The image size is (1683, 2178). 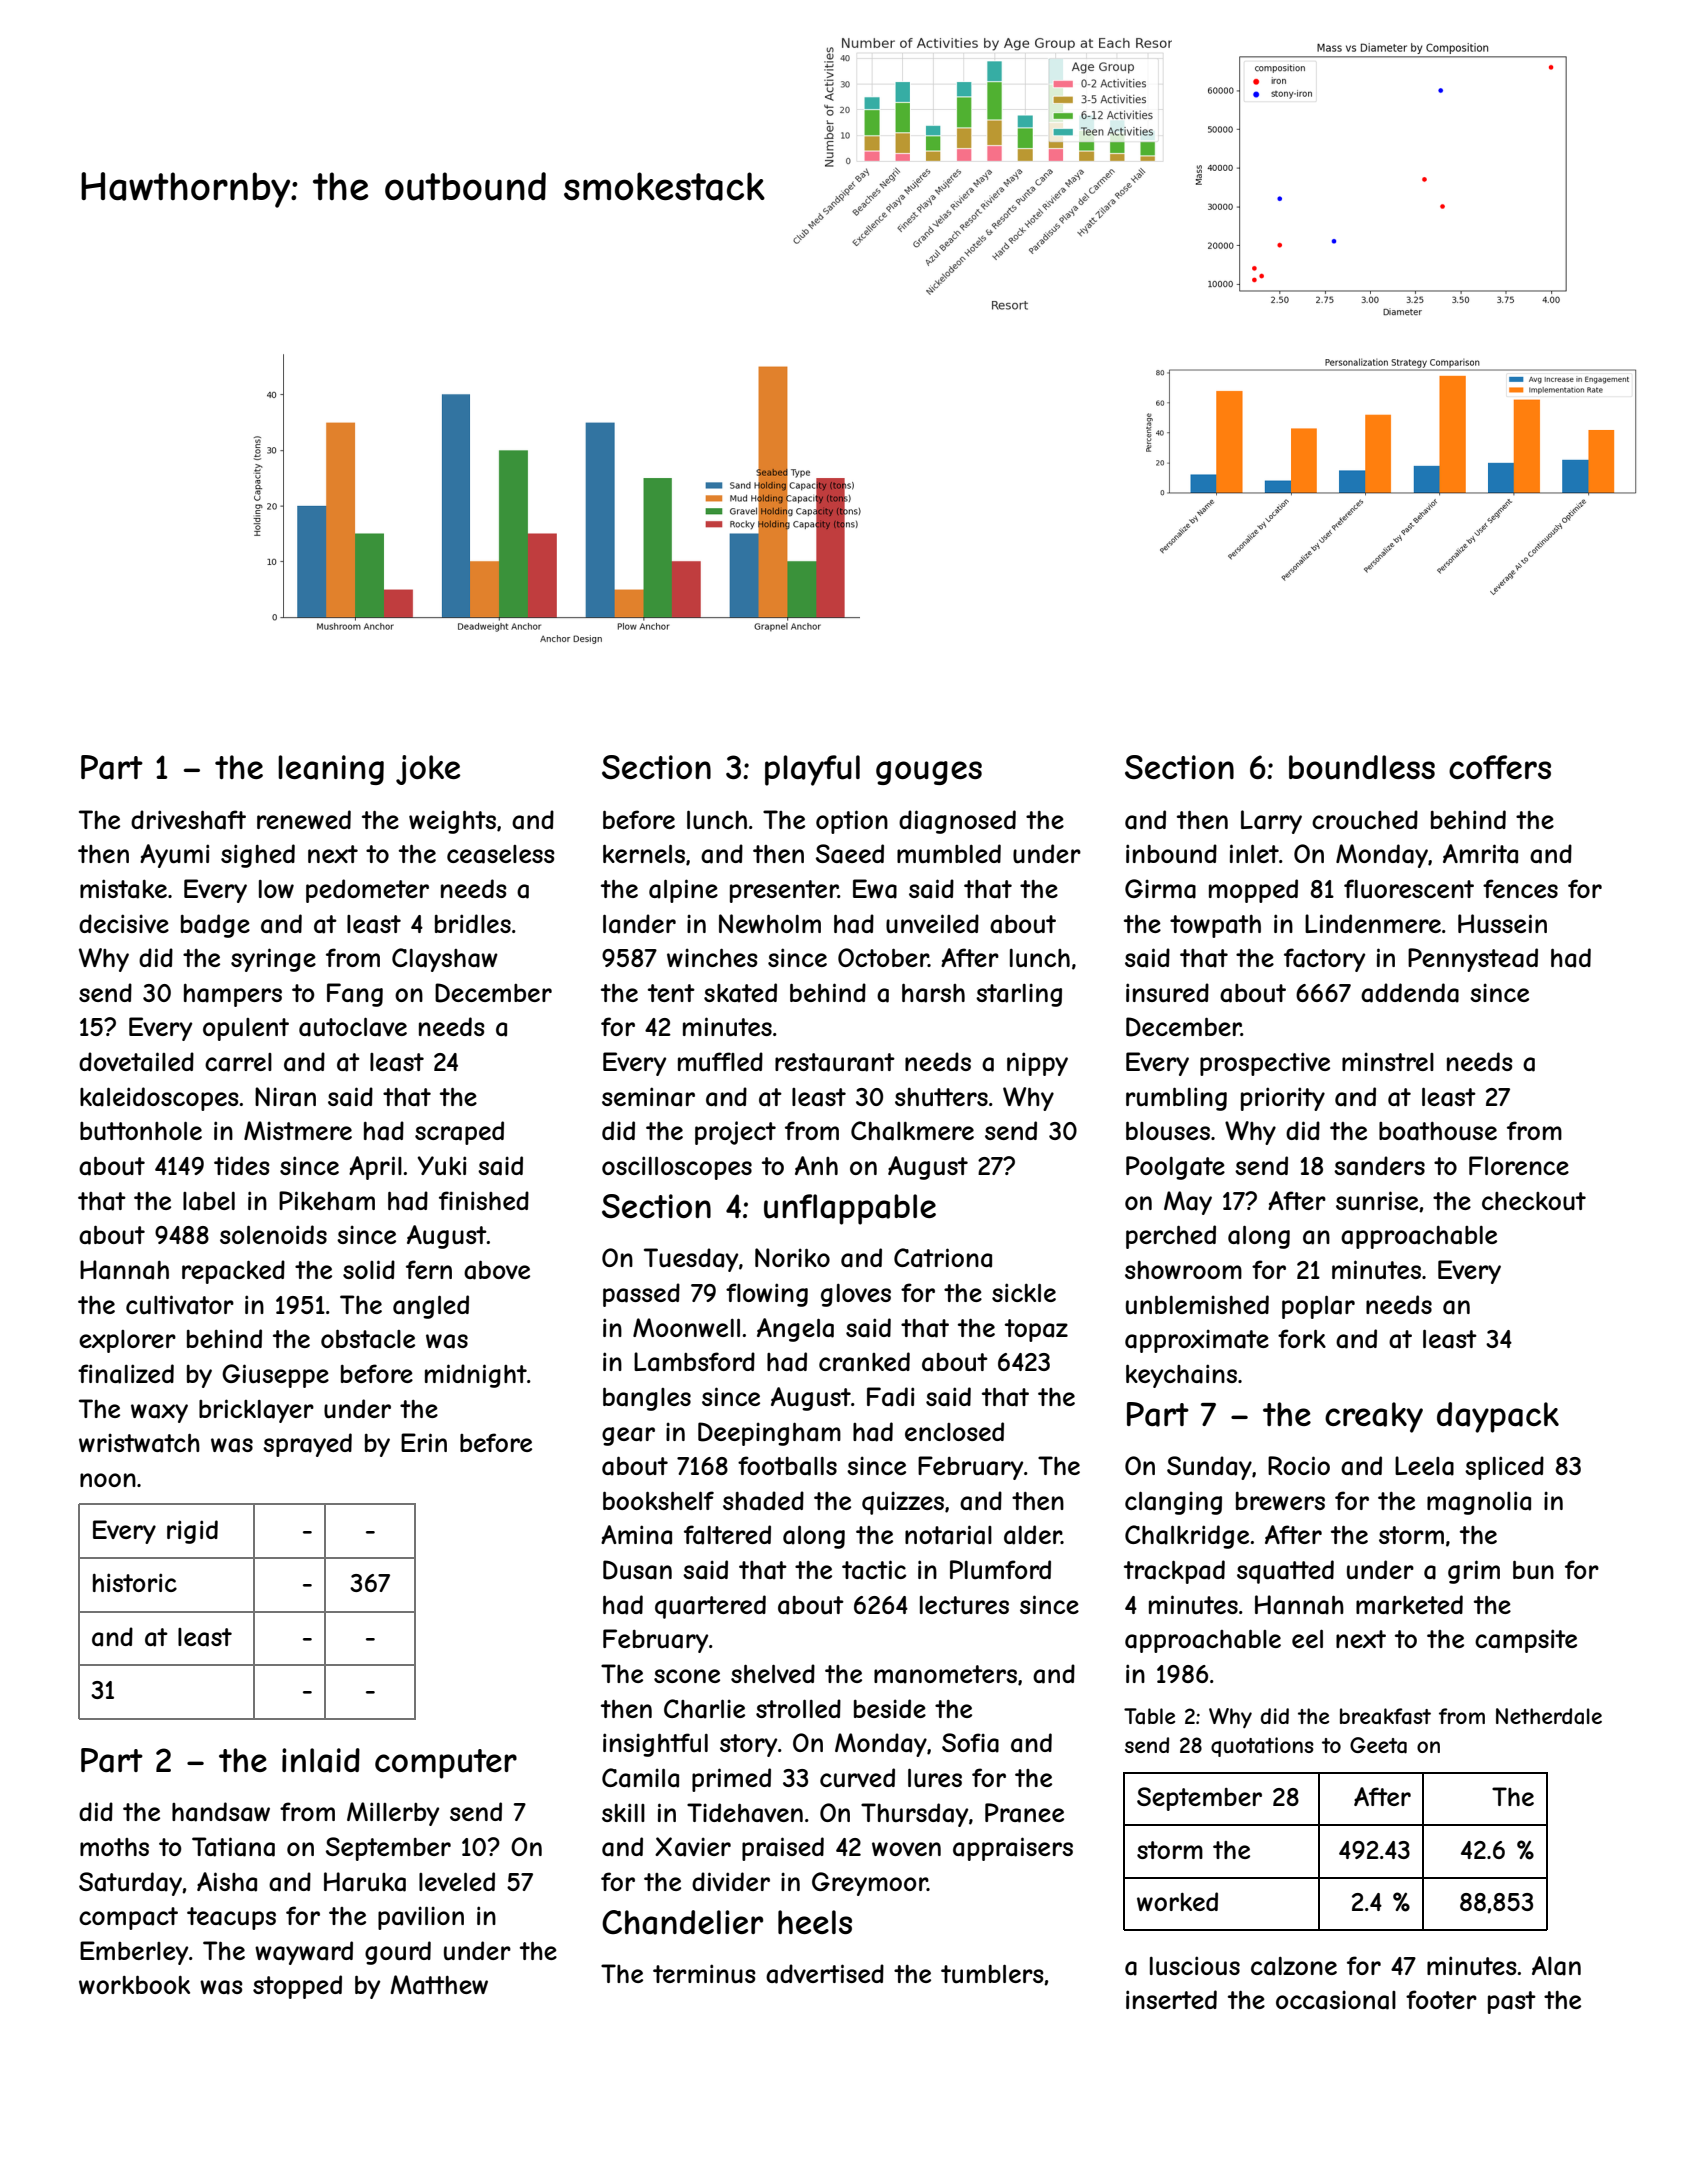 I want to click on historic, so click(x=135, y=1582).
